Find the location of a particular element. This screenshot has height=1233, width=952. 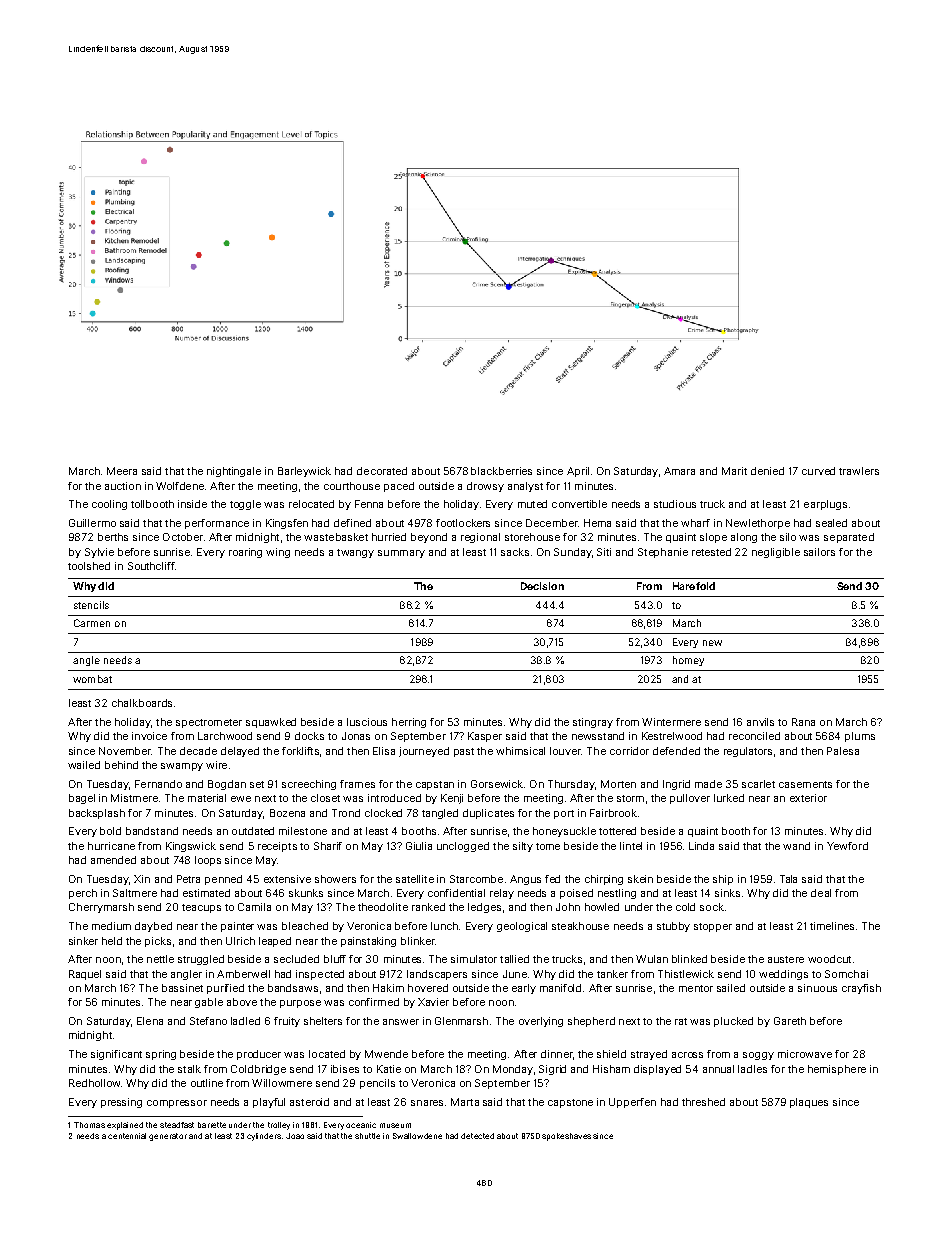

plums is located at coordinates (860, 737).
